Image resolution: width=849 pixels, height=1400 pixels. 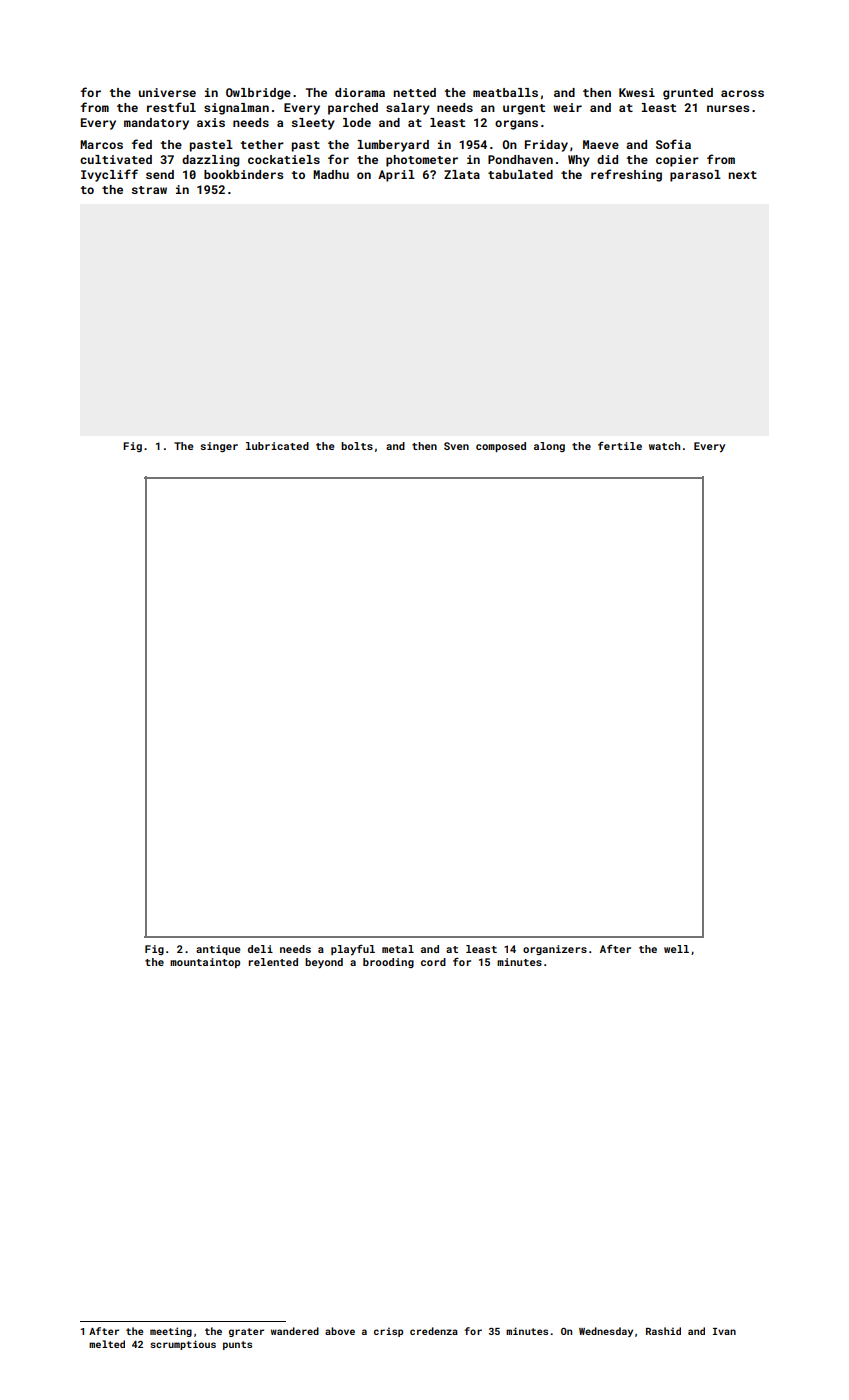 What do you see at coordinates (520, 174) in the screenshot?
I see `tabulated` at bounding box center [520, 174].
